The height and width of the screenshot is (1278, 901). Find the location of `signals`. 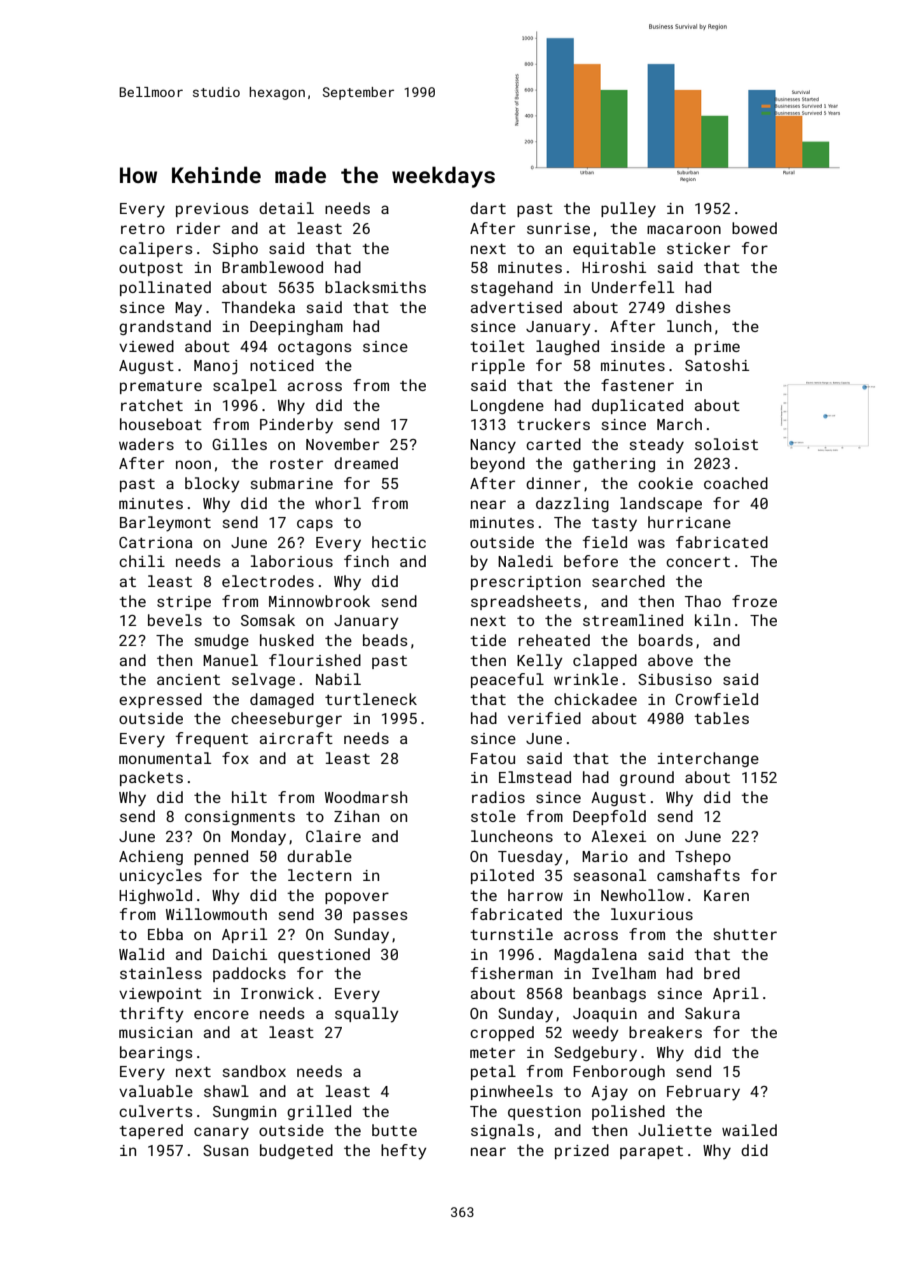

signals is located at coordinates (502, 1131).
